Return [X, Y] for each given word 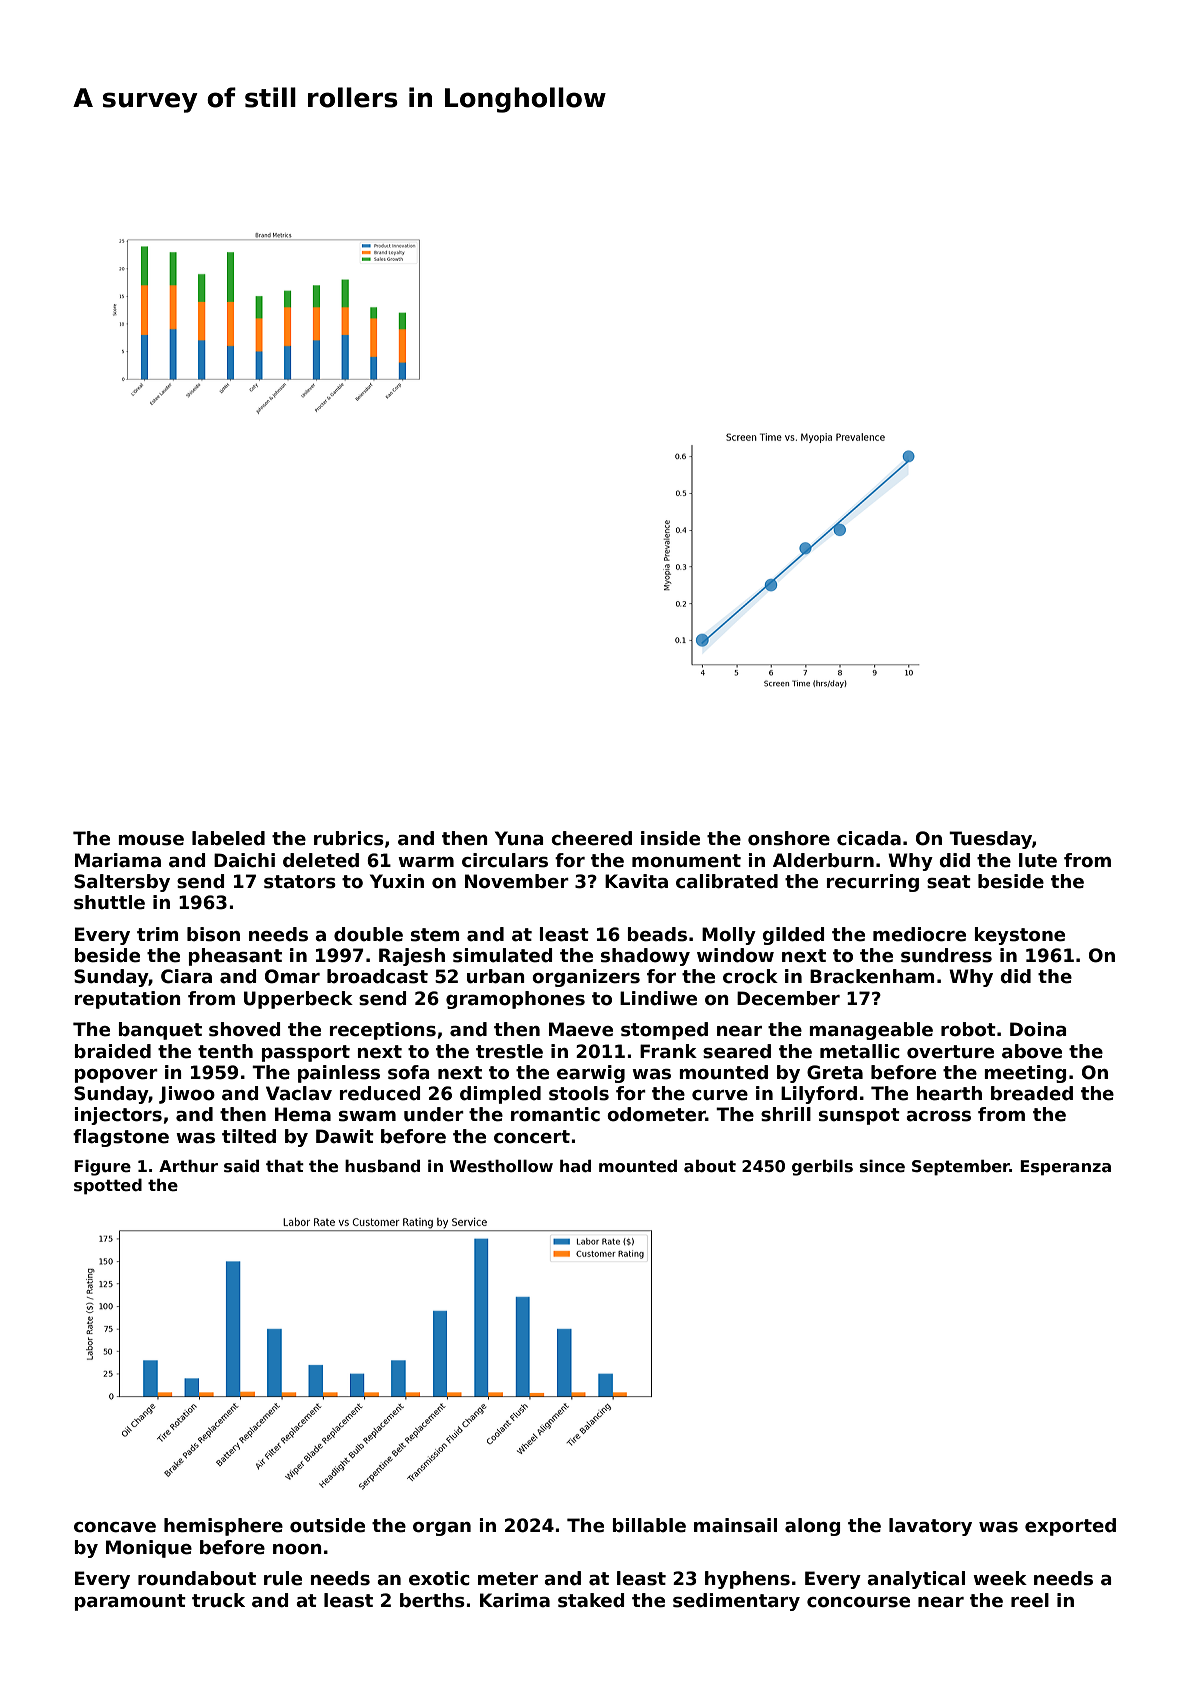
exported [1070, 1527]
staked [591, 1600]
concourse [858, 1602]
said [241, 1166]
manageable [871, 1031]
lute [1038, 860]
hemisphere [223, 1527]
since [882, 1166]
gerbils [822, 1167]
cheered [591, 838]
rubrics [349, 838]
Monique [149, 1549]
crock [750, 976]
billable [649, 1525]
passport [306, 1053]
